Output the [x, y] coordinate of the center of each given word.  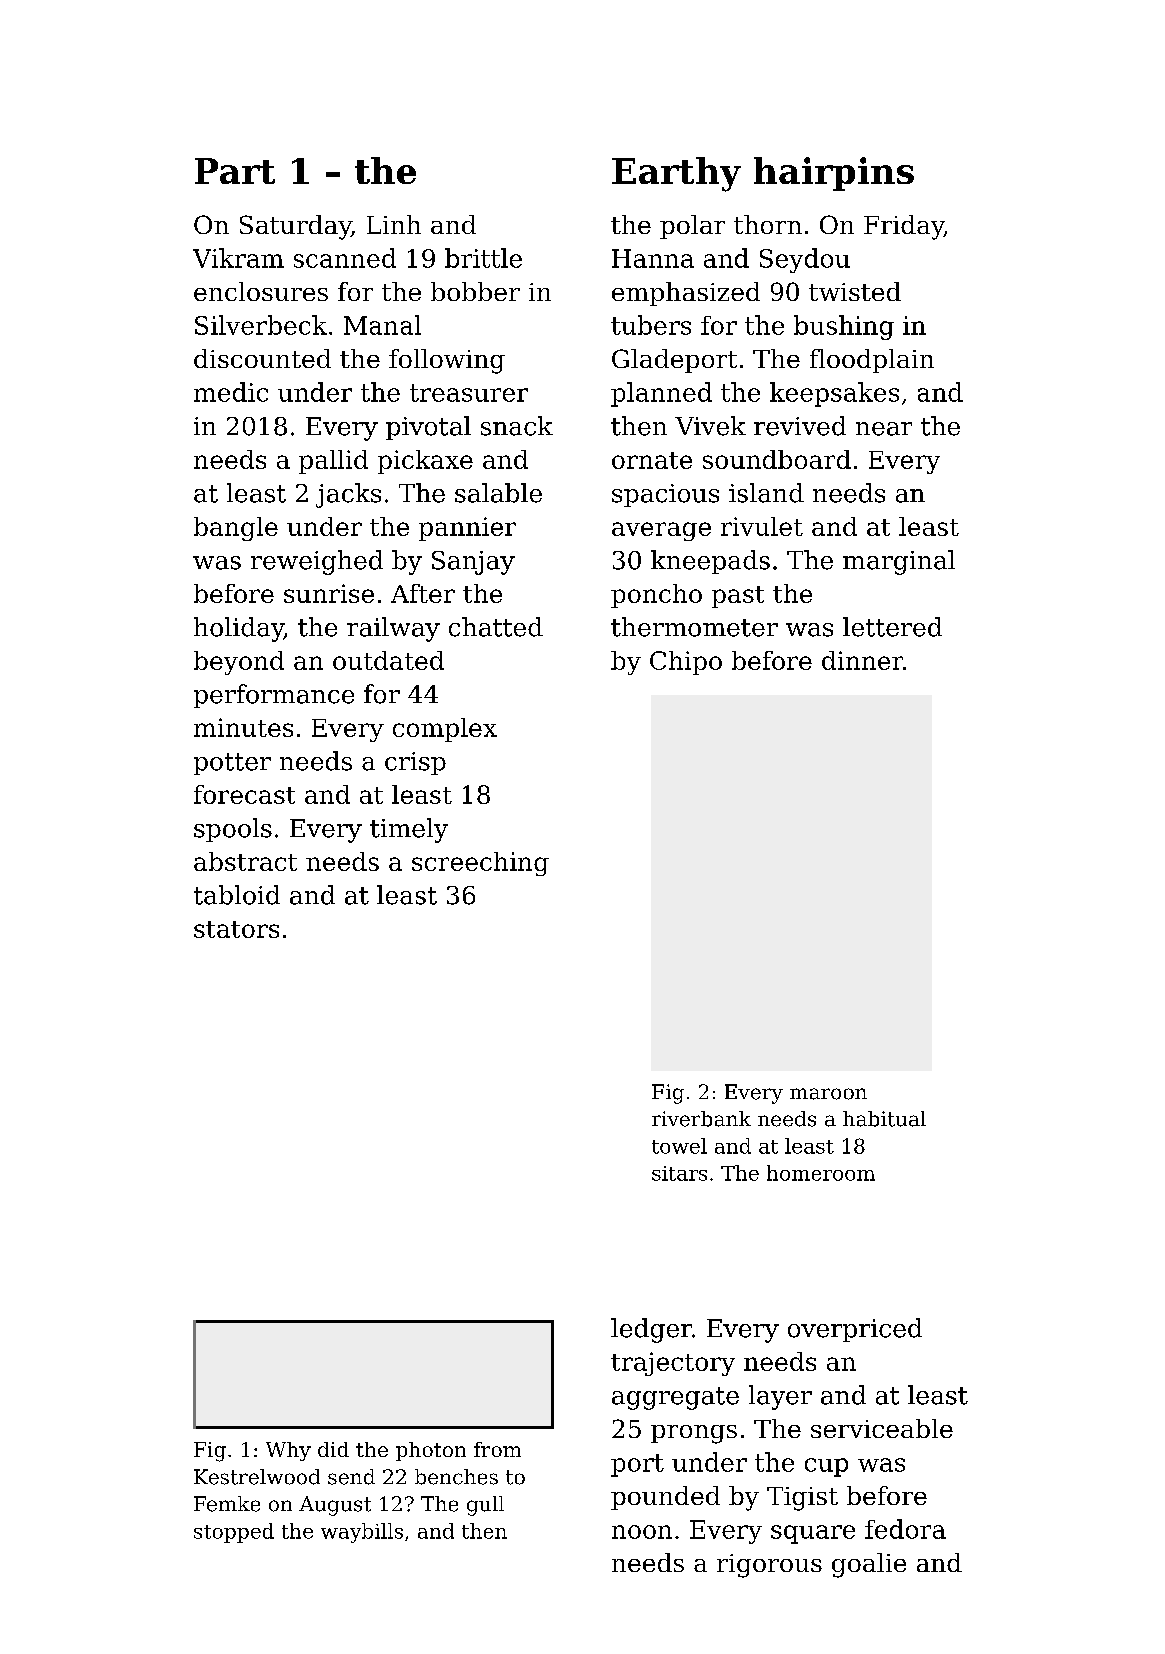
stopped [234, 1533]
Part [235, 171]
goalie [869, 1565]
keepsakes [834, 394]
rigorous [769, 1566]
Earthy [676, 174]
